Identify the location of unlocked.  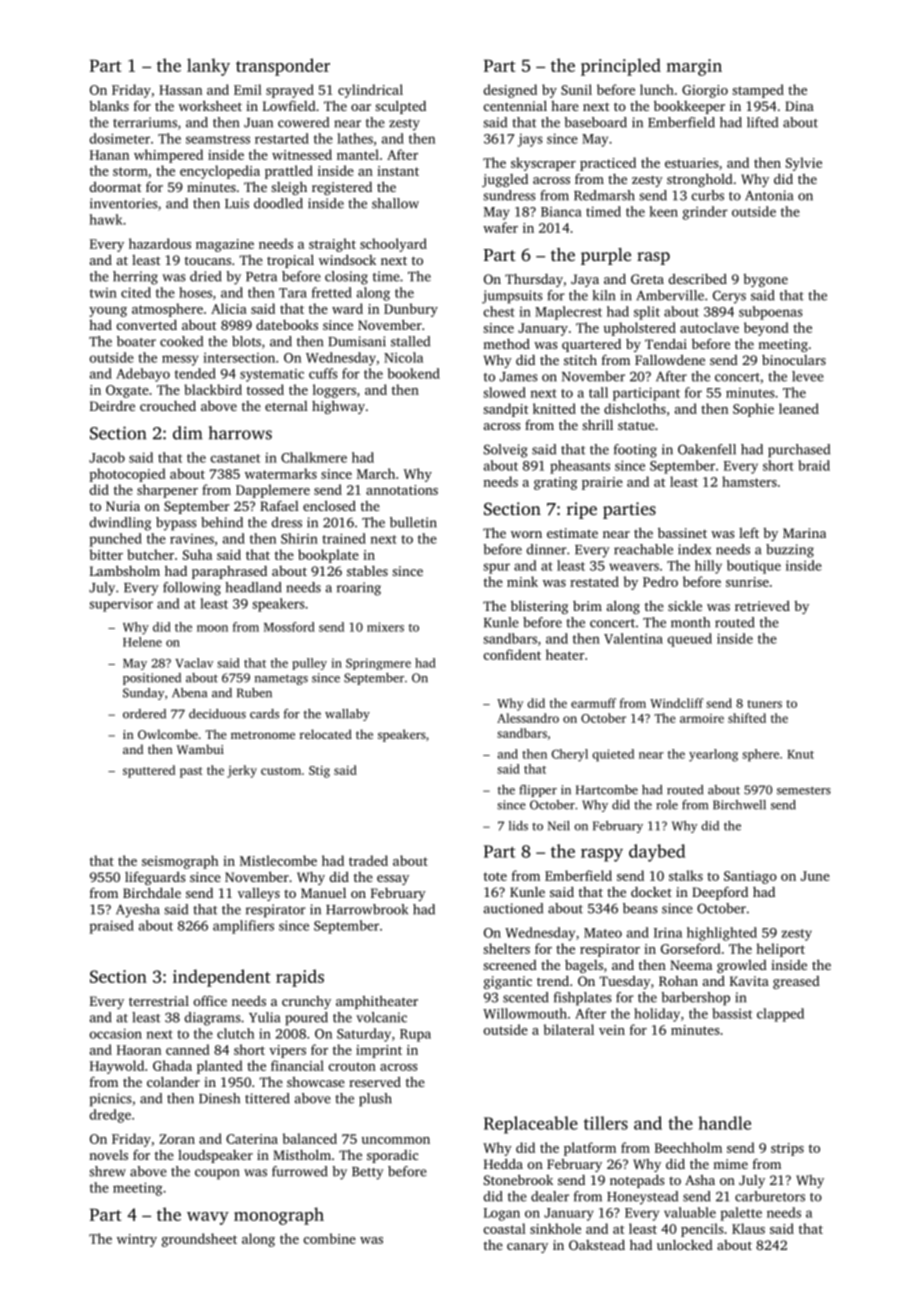
(685, 1245).
